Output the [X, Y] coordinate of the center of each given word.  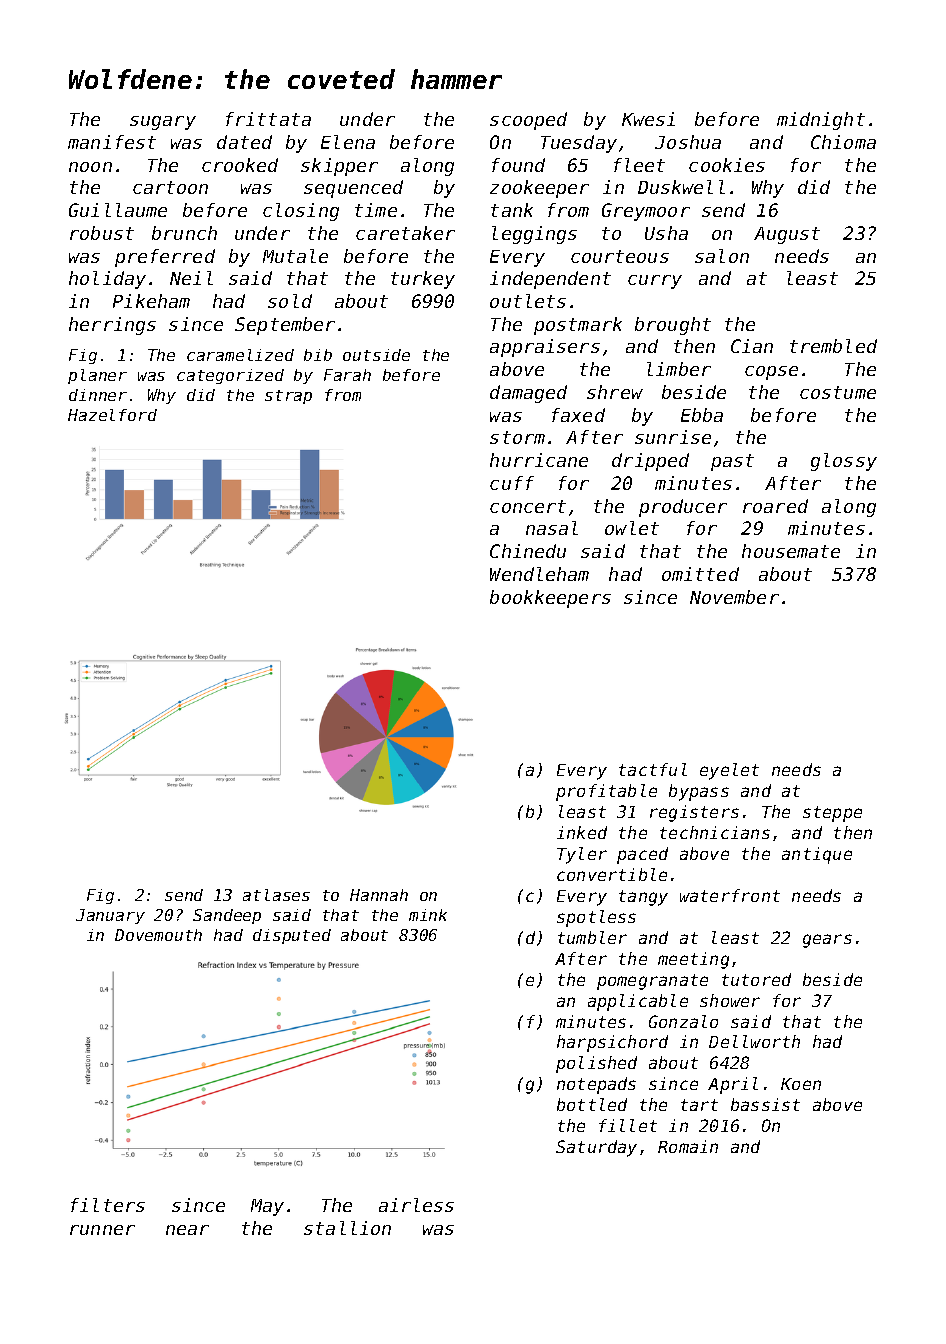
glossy [844, 462]
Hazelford [112, 415]
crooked [240, 165]
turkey [423, 280]
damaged [528, 394]
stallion [347, 1228]
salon [722, 256]
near [187, 1230]
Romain [688, 1146]
